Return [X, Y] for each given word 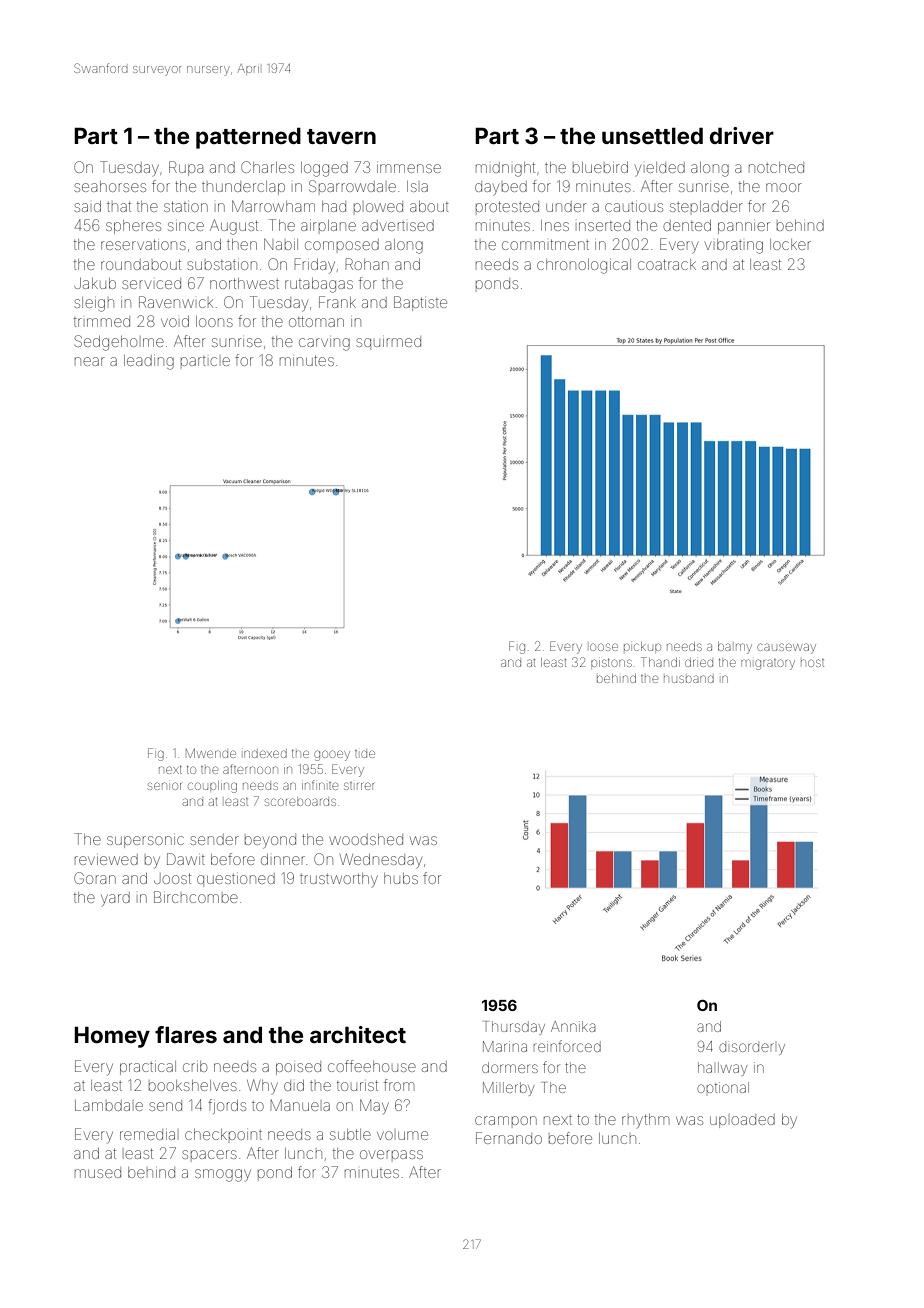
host [812, 663]
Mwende [211, 753]
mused [98, 1172]
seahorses [110, 186]
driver [742, 135]
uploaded [742, 1121]
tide [365, 754]
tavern [341, 136]
